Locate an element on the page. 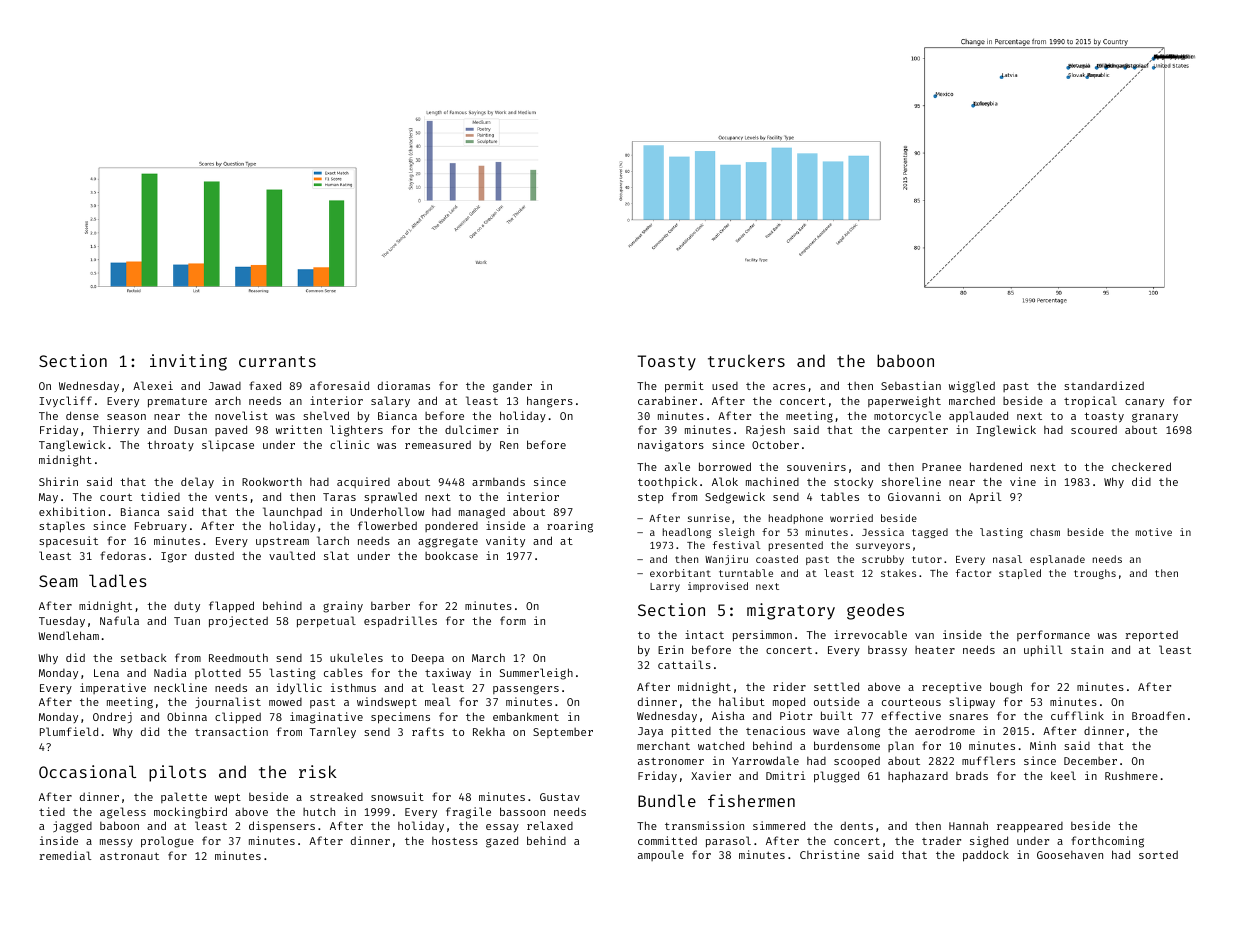 The width and height of the page is (1233, 952). Wendleham is located at coordinates (68, 635).
